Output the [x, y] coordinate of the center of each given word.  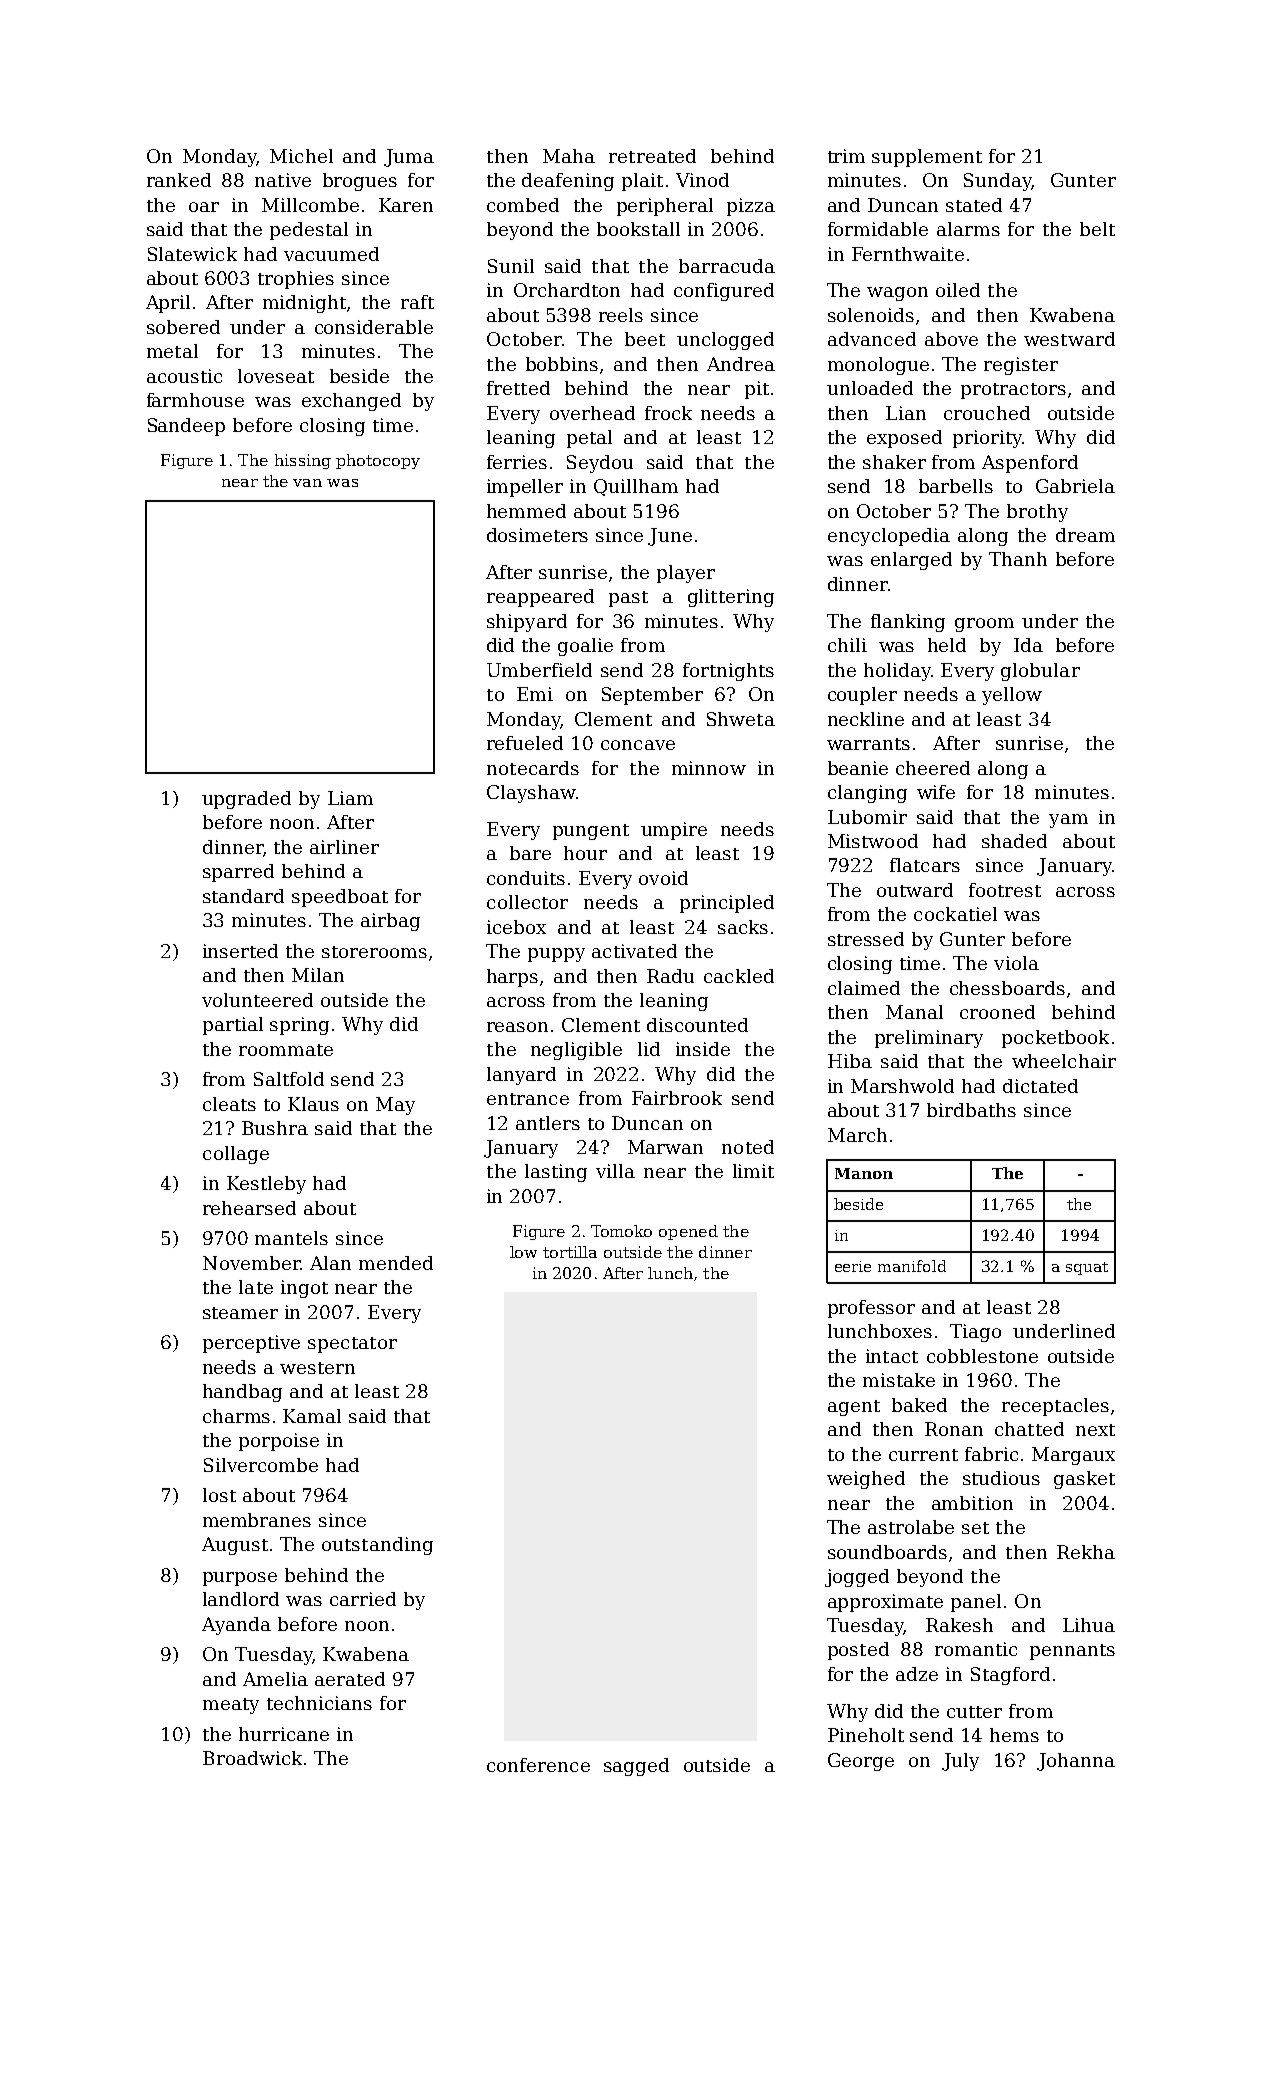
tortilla [570, 1252]
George [861, 1762]
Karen [406, 205]
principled [727, 904]
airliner [344, 847]
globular [1040, 672]
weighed [866, 1480]
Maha [569, 156]
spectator [352, 1345]
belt [1097, 229]
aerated [350, 1679]
